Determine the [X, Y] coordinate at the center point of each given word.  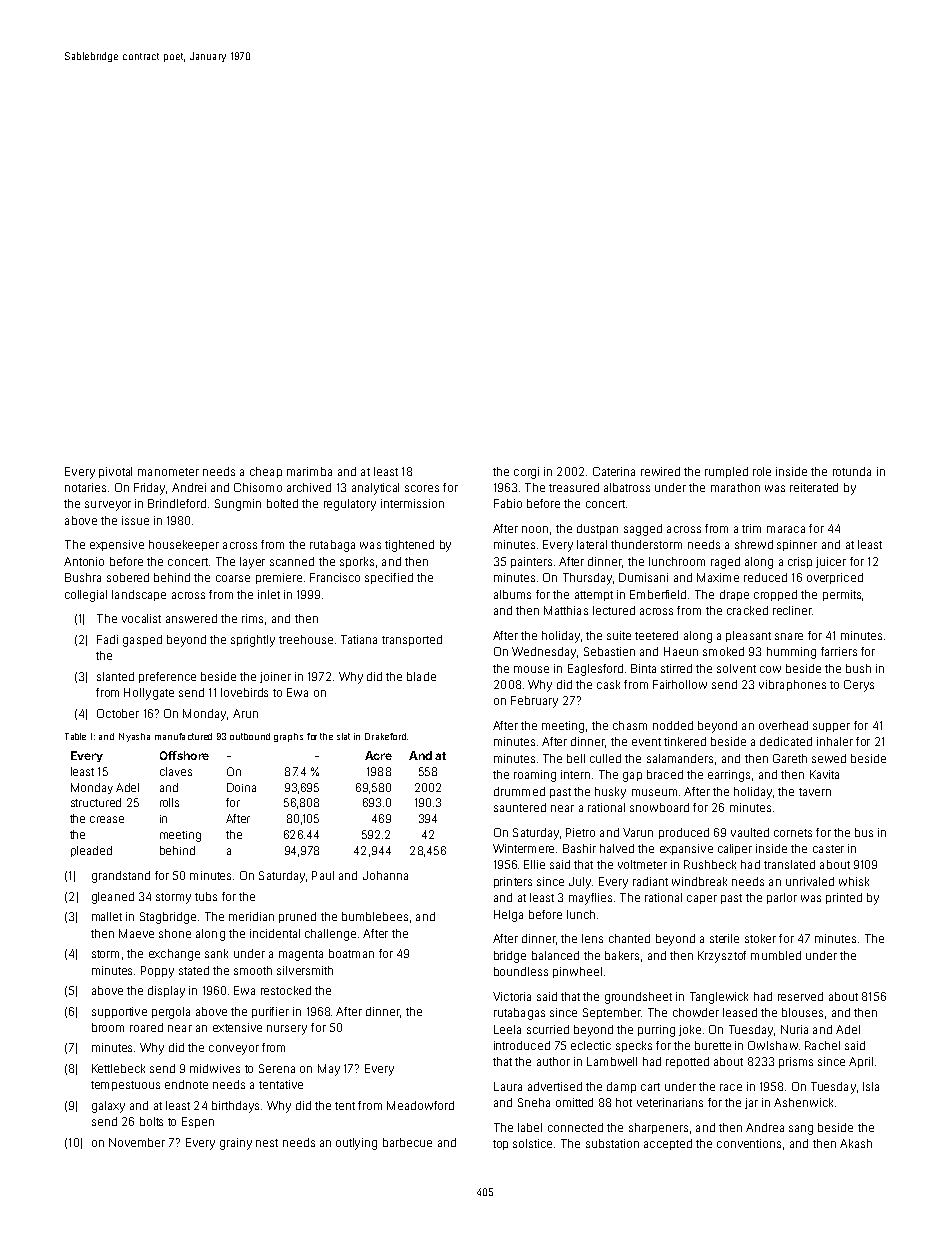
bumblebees [375, 916]
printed [844, 898]
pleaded [91, 851]
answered [191, 618]
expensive [117, 545]
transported [412, 640]
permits [842, 595]
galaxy [108, 1107]
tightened [409, 546]
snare [789, 636]
